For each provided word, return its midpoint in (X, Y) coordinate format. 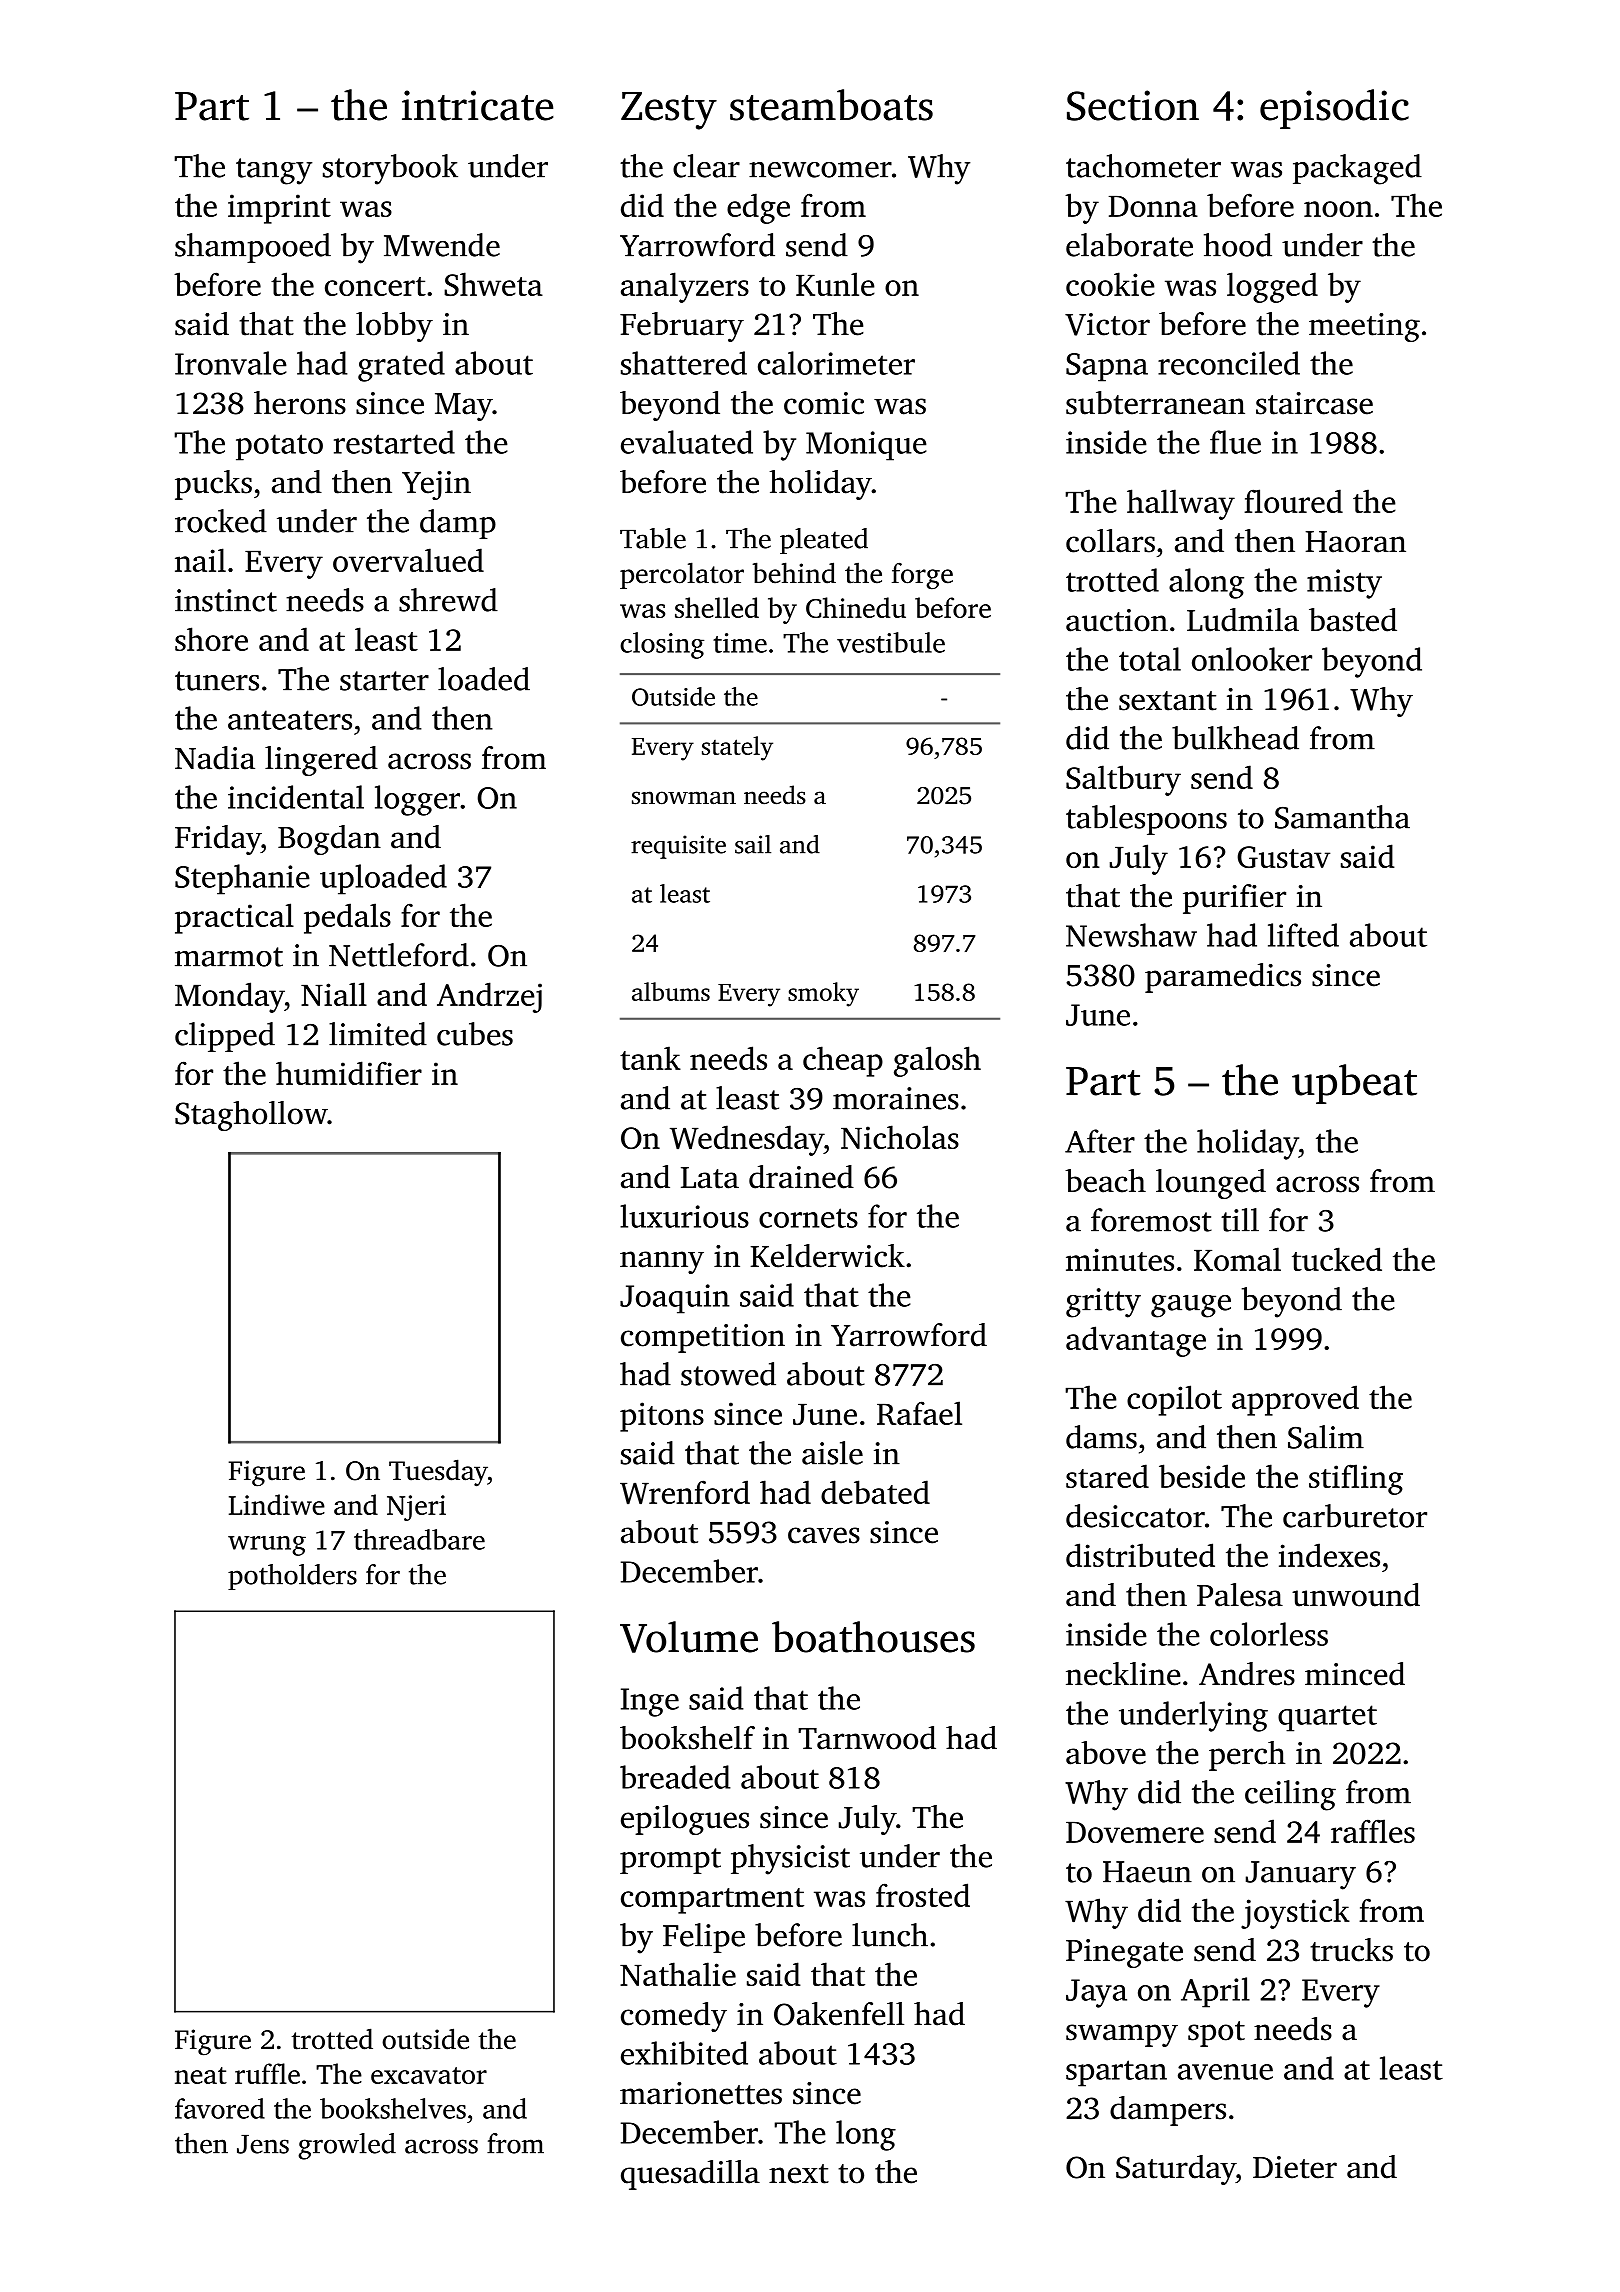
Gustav (1283, 857)
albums (671, 991)
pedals (347, 918)
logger (417, 800)
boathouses (873, 1637)
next (799, 2174)
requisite (678, 847)
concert (375, 286)
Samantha (1342, 817)
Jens (263, 2144)
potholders (292, 1577)
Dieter (1295, 2167)
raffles (1373, 1831)
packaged (1357, 169)
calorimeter (836, 363)
